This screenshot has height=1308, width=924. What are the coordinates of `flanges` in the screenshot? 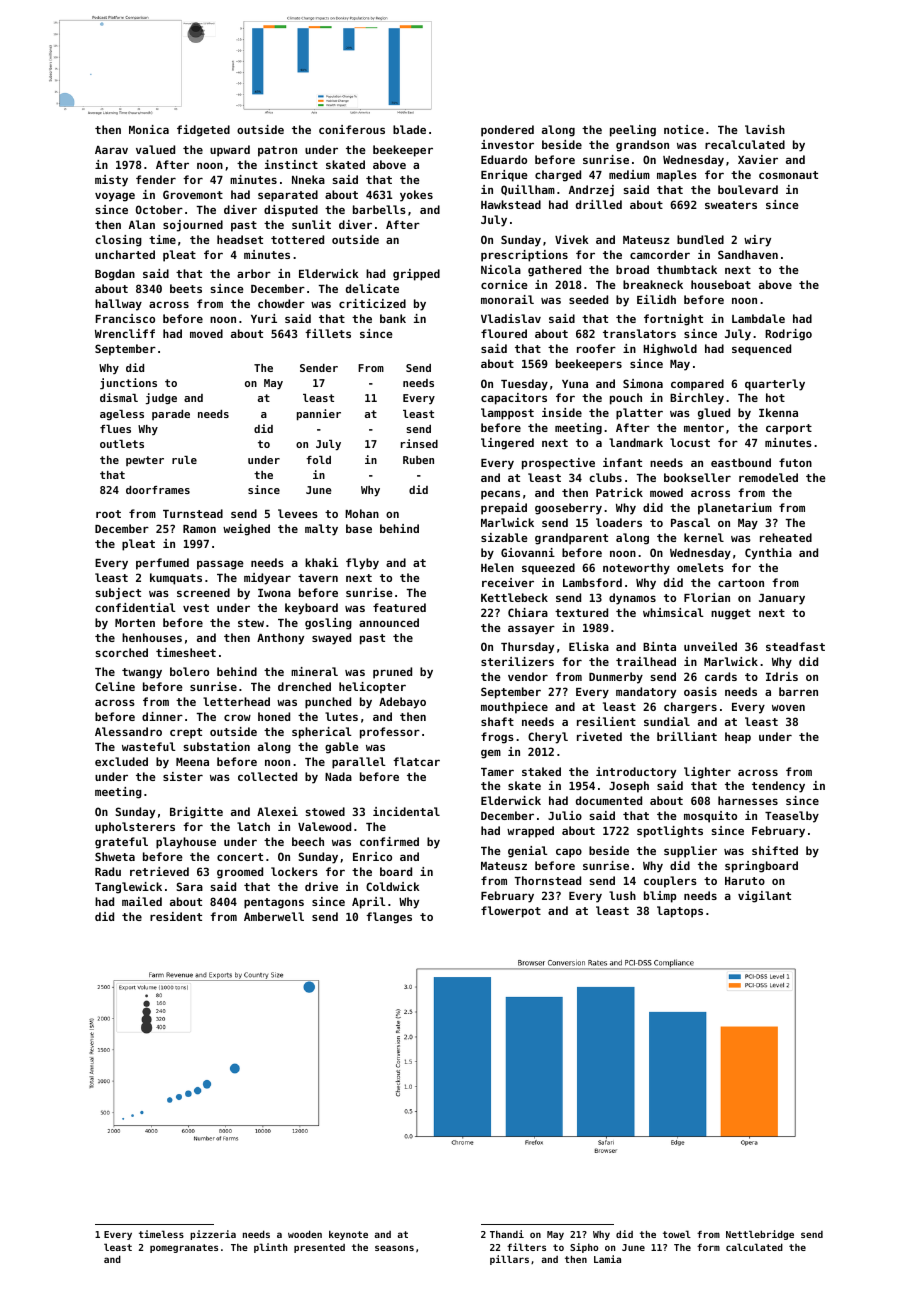 It's located at (389, 918).
